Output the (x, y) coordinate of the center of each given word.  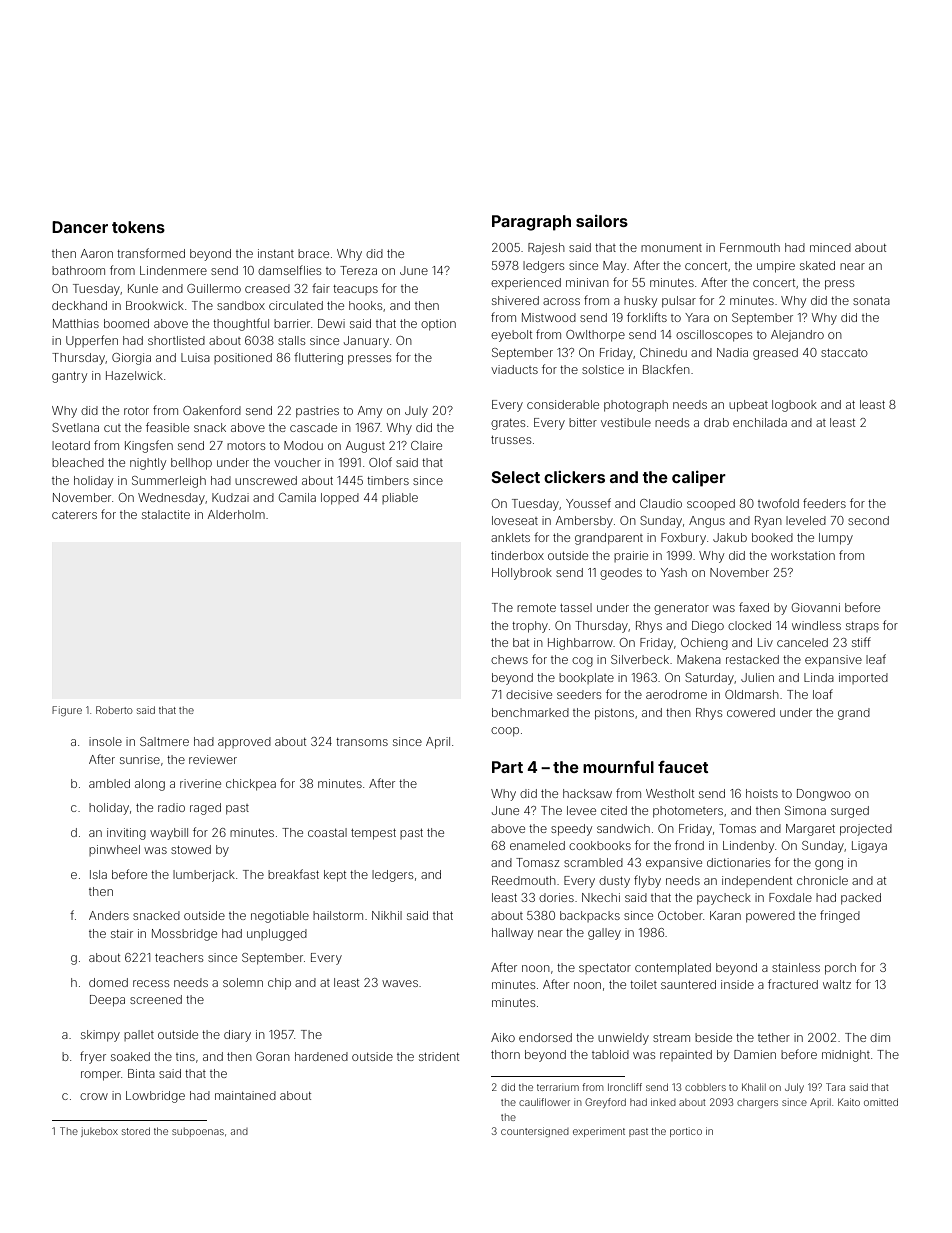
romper (101, 1076)
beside (713, 1037)
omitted (881, 1102)
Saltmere (164, 741)
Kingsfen (149, 446)
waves (400, 983)
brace (313, 253)
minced (830, 247)
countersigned (535, 1132)
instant (276, 253)
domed (108, 982)
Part (507, 767)
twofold (778, 503)
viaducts (514, 369)
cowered (751, 712)
